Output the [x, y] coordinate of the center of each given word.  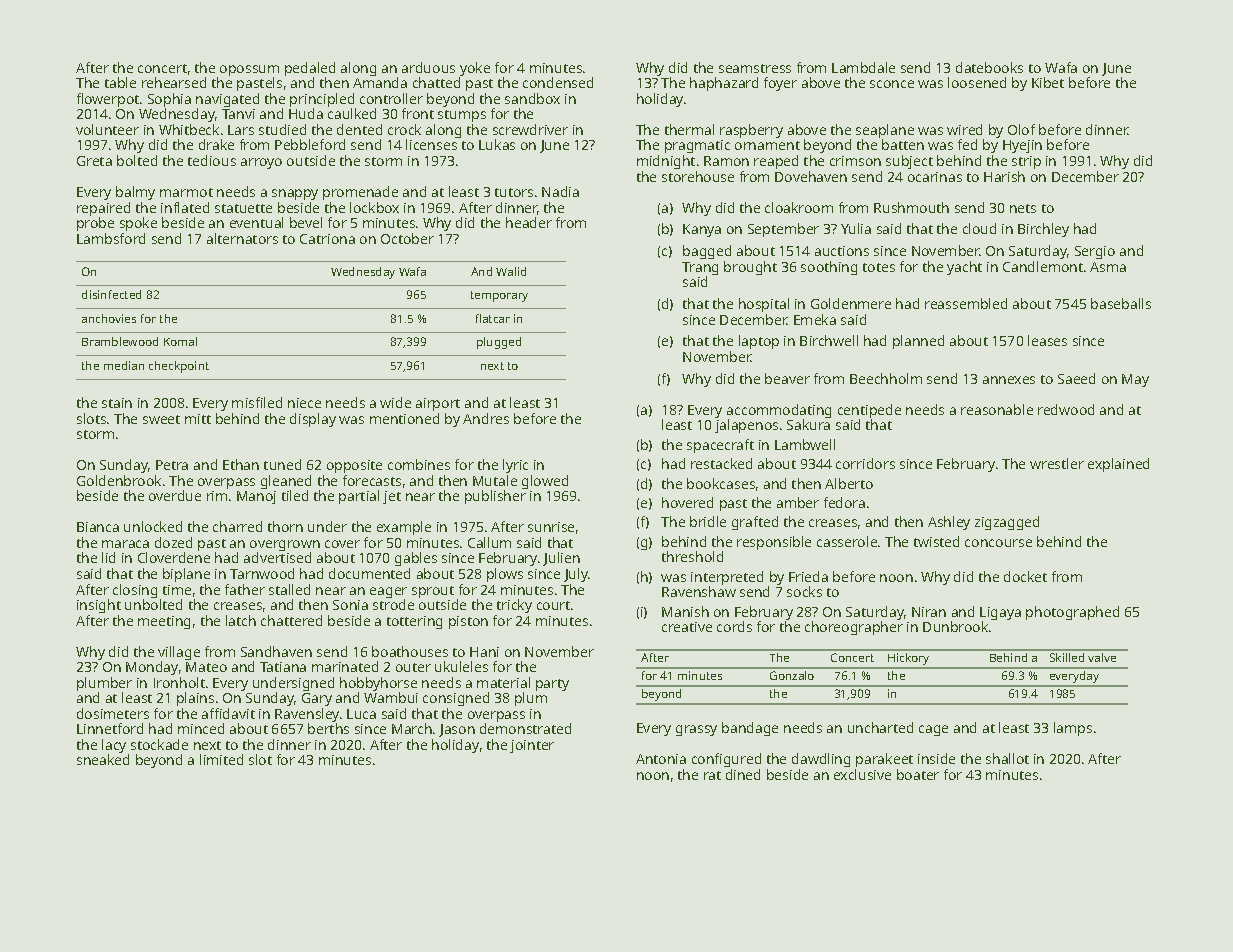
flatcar [493, 318]
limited [221, 759]
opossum [249, 70]
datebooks [989, 67]
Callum [489, 542]
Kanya [702, 230]
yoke [475, 69]
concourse [998, 543]
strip [1026, 162]
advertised [277, 558]
